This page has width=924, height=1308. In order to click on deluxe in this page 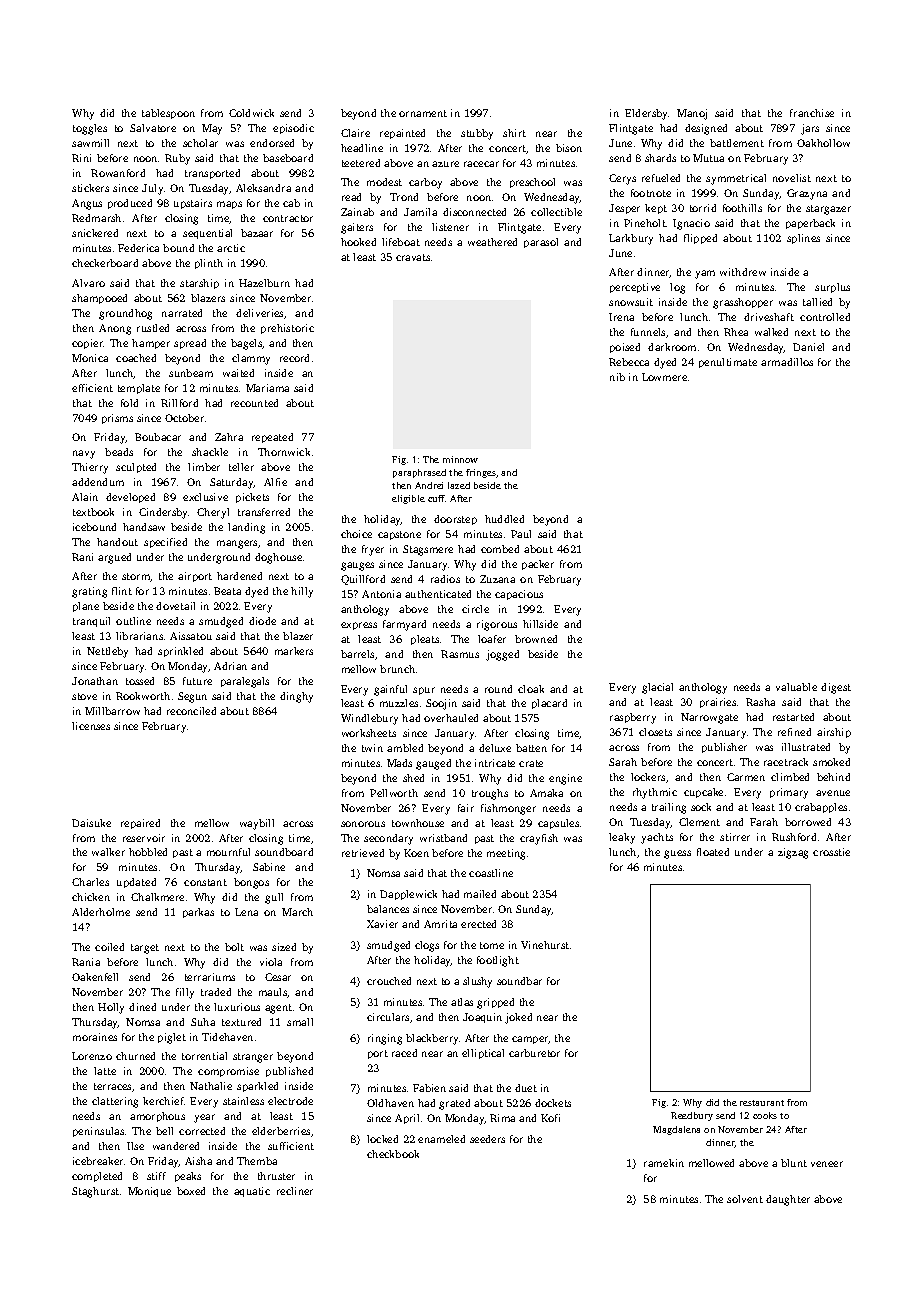, I will do `click(495, 748)`.
